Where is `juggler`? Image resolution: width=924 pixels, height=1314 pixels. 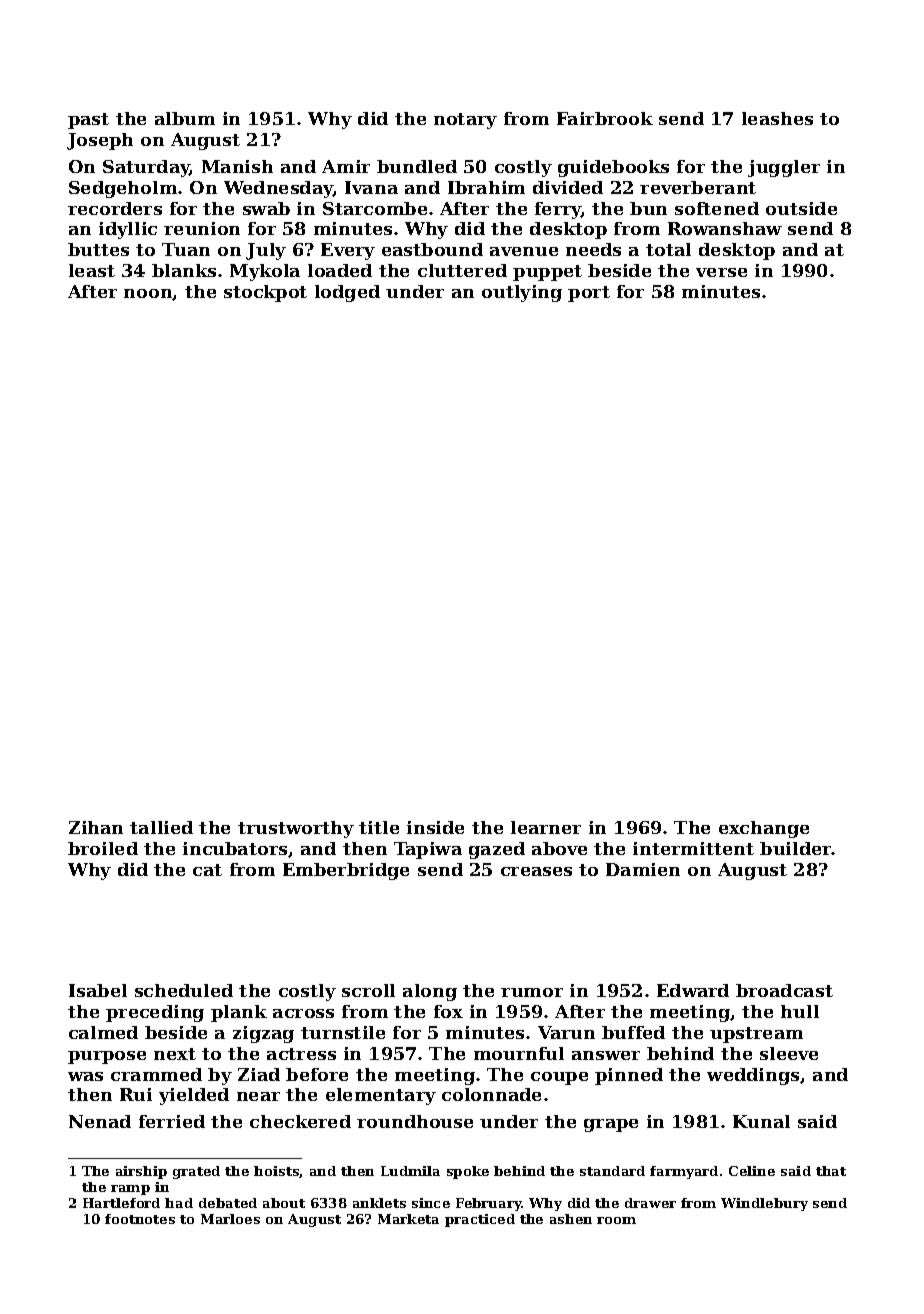
juggler is located at coordinates (784, 168).
